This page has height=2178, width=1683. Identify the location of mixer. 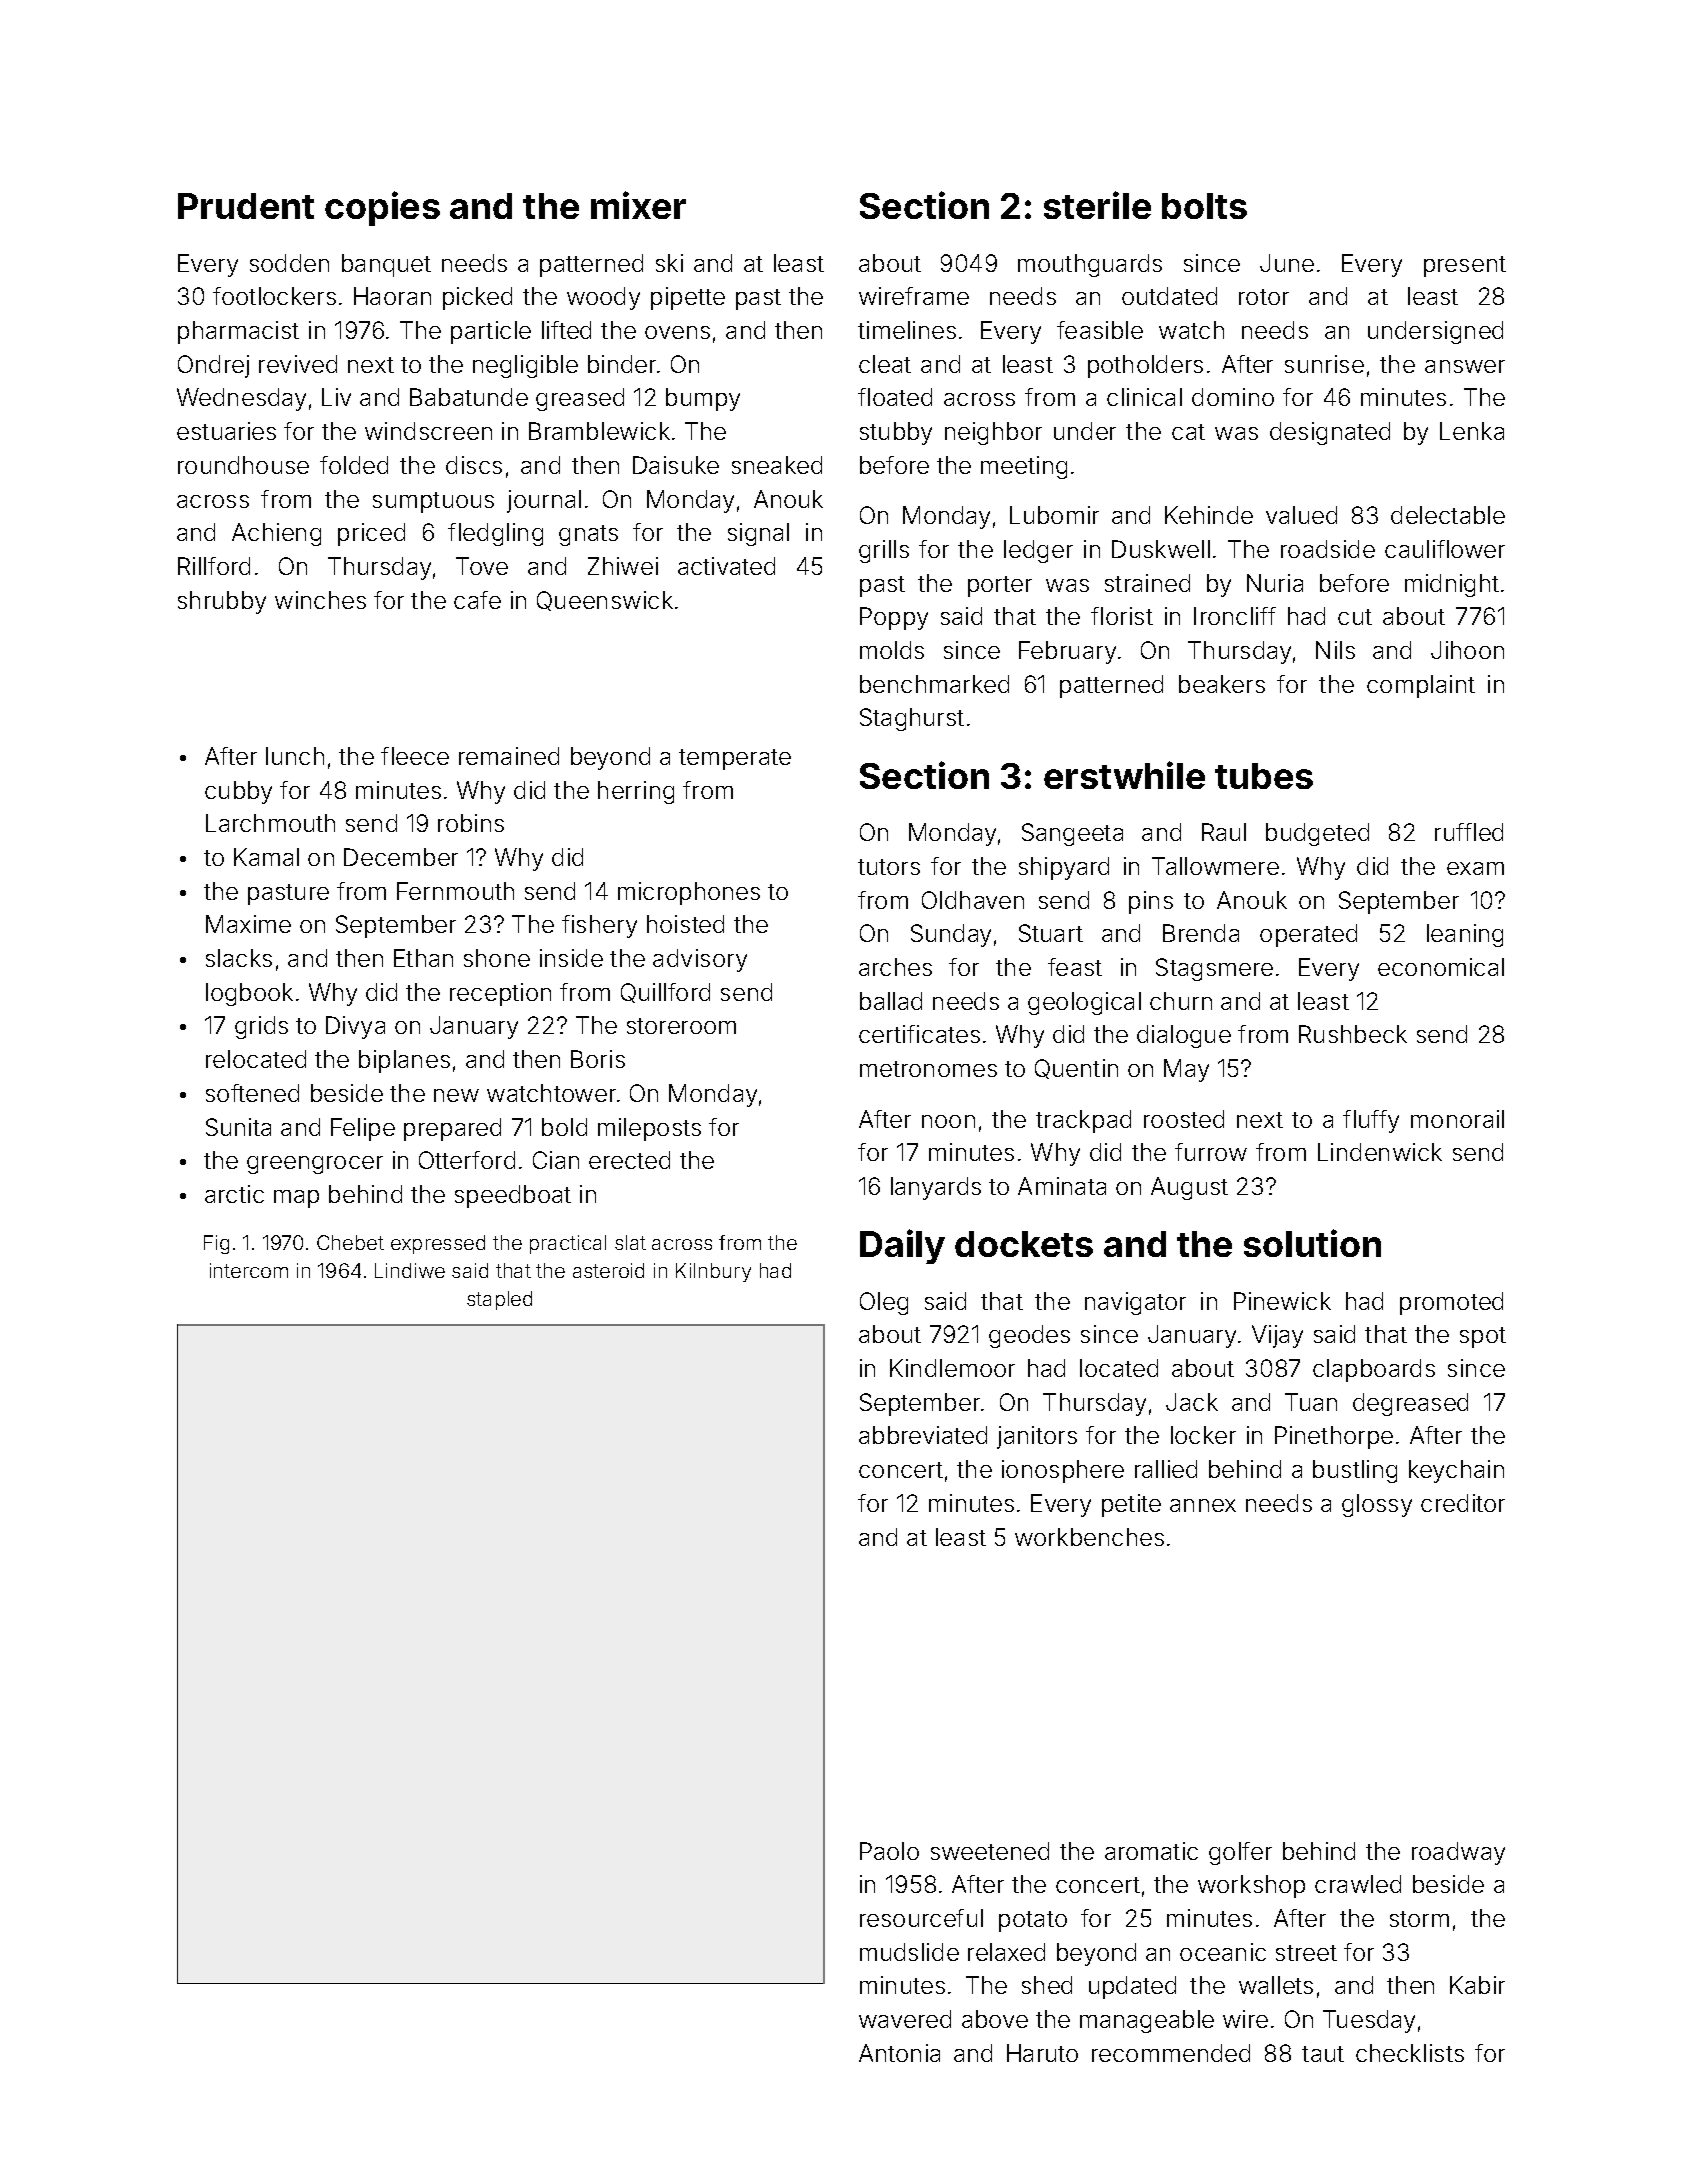
(638, 205).
